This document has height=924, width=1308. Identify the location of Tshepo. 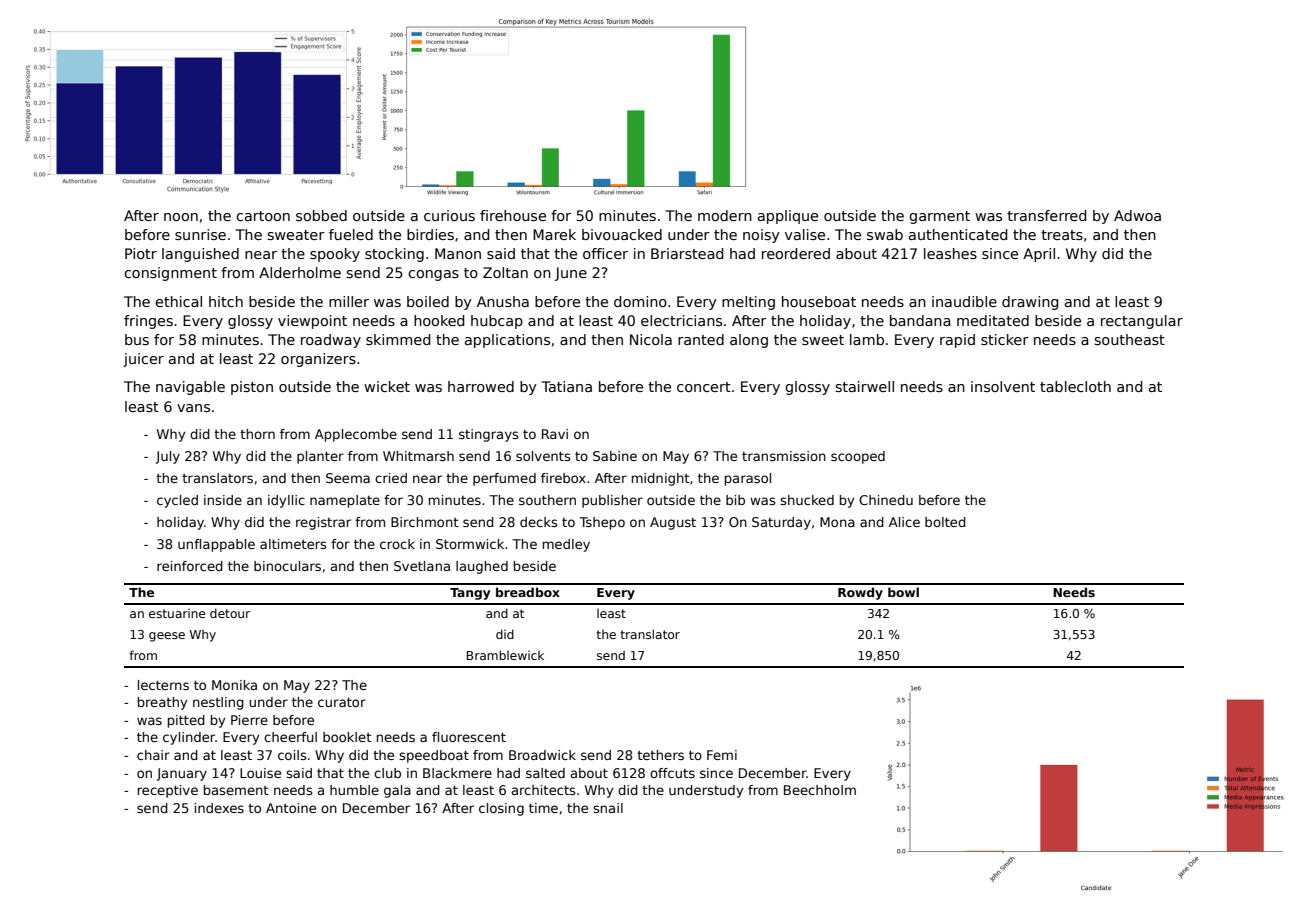
(602, 523).
